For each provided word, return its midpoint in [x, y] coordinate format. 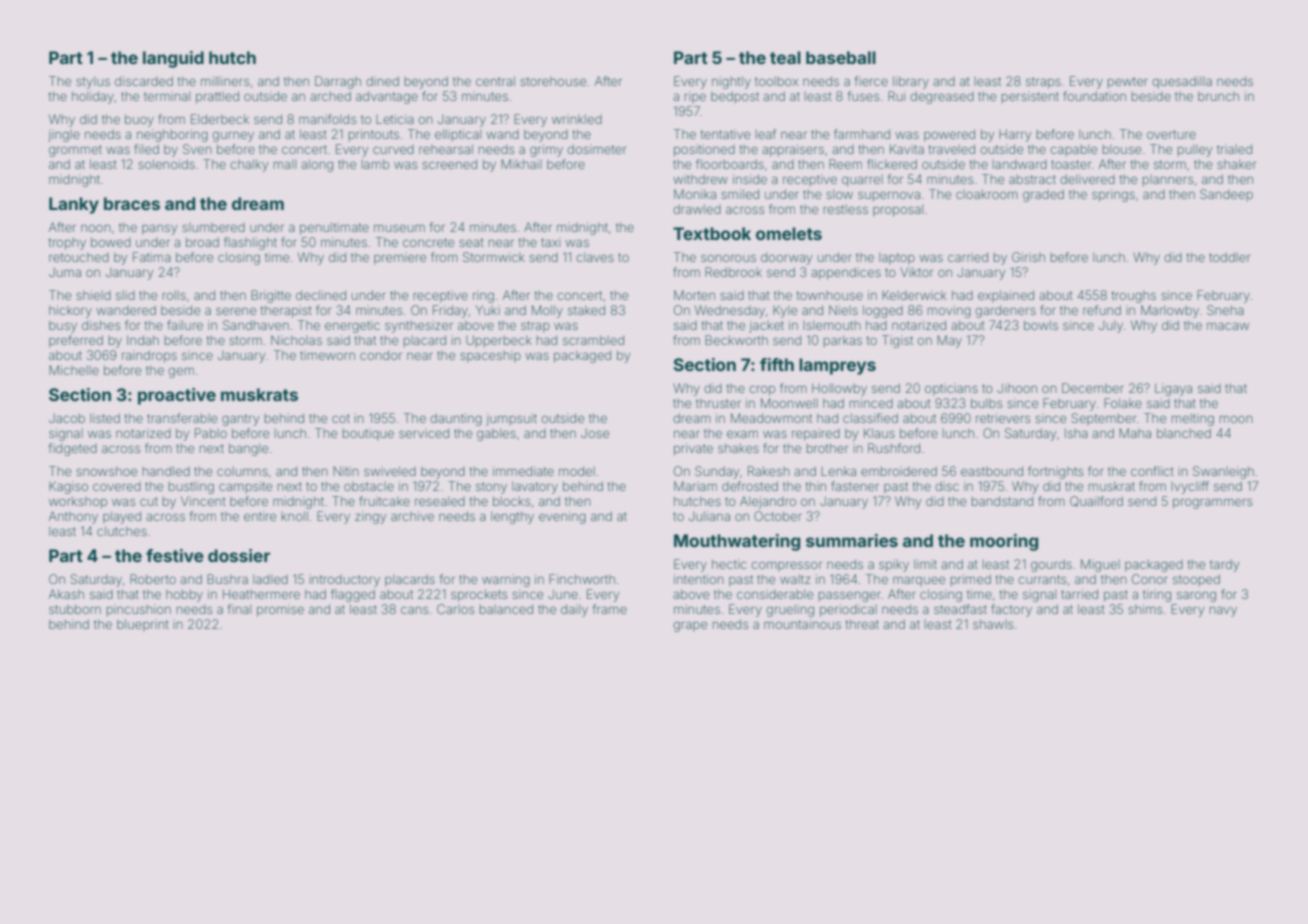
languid [173, 59]
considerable [775, 594]
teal [785, 57]
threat [862, 624]
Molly [547, 311]
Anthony [73, 517]
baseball [841, 57]
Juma [65, 272]
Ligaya [1173, 389]
